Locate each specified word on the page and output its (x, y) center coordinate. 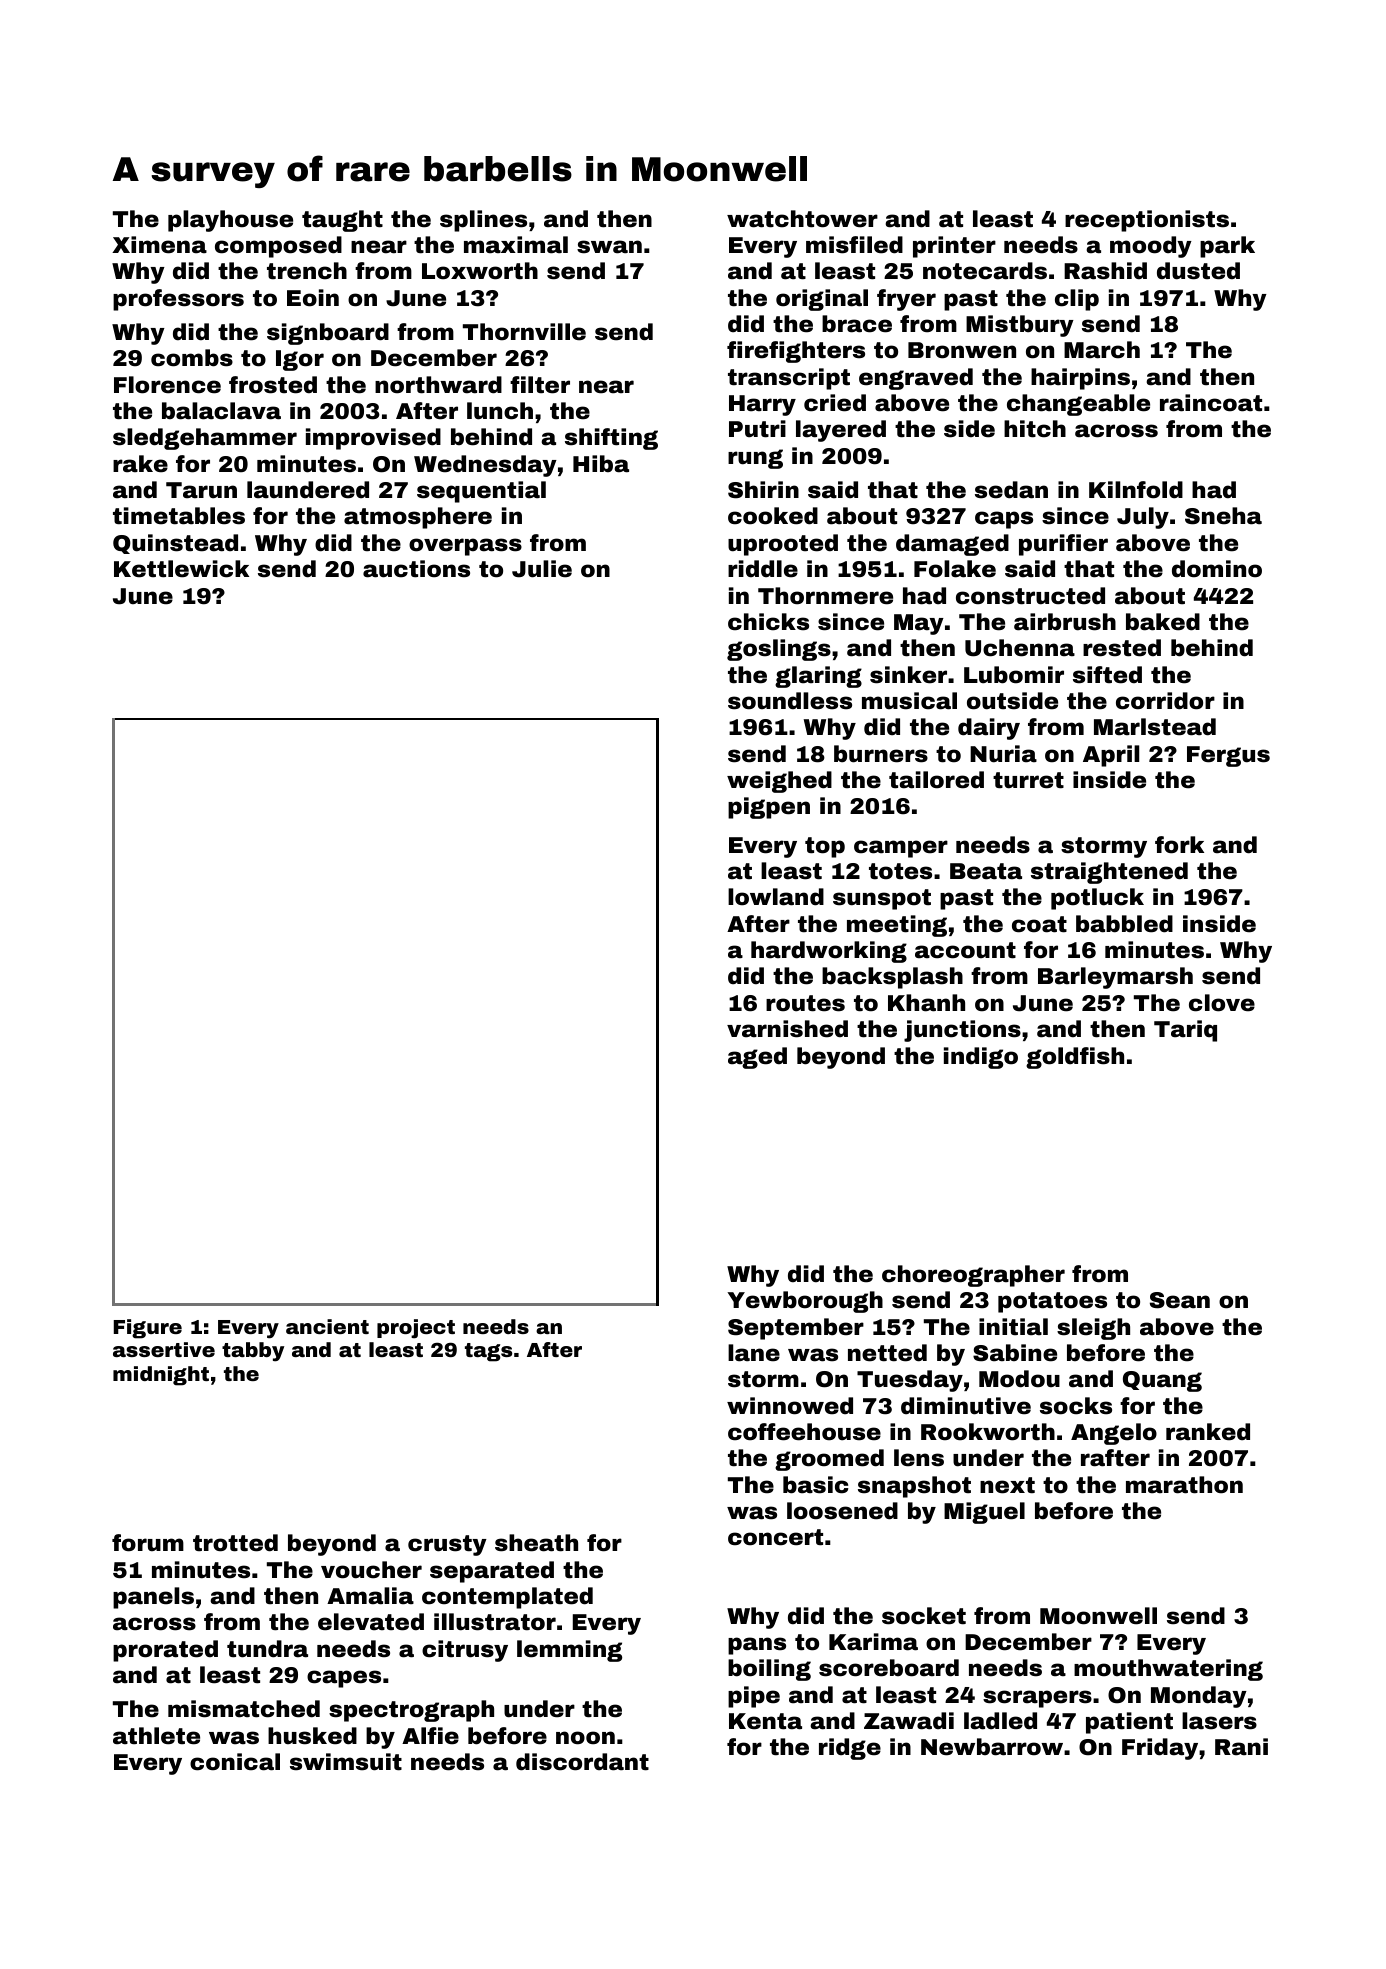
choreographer (973, 1276)
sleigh (1093, 1329)
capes (344, 1679)
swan (609, 247)
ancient (327, 1326)
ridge (850, 1749)
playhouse (230, 221)
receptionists (1147, 221)
